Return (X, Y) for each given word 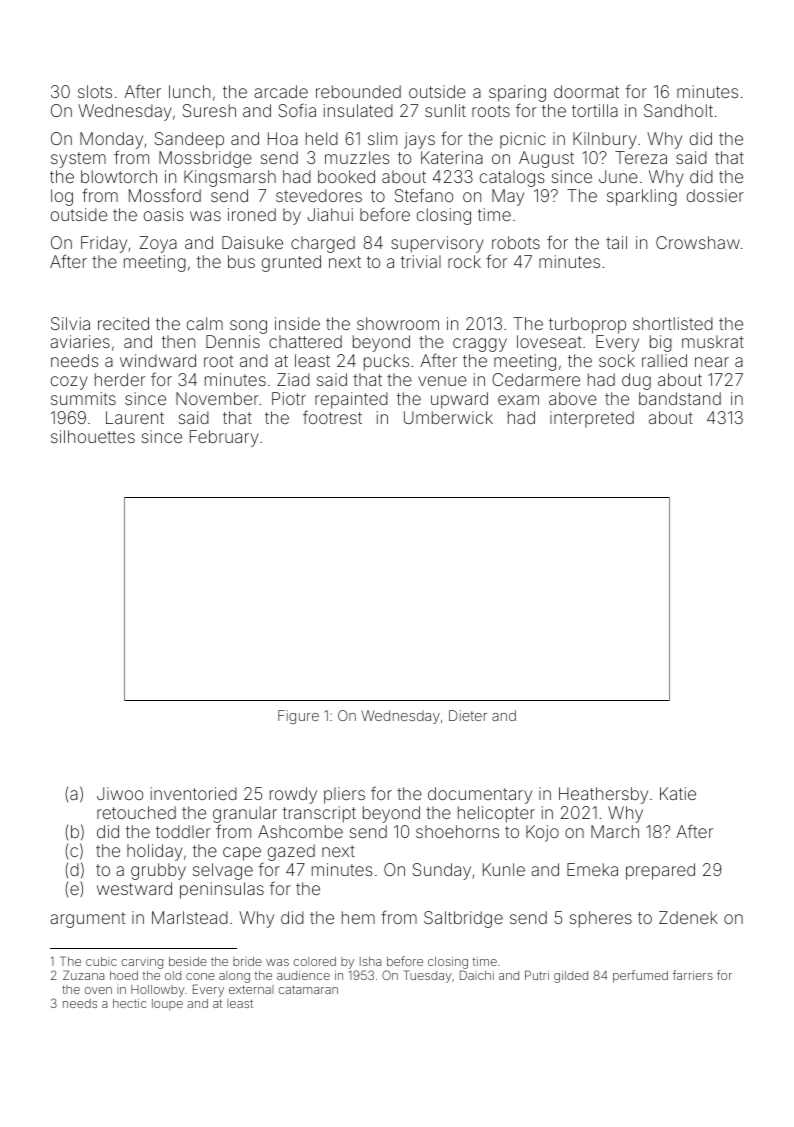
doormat (586, 91)
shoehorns (457, 831)
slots (95, 91)
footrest (332, 417)
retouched (136, 812)
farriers (693, 975)
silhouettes (93, 436)
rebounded (358, 91)
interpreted (592, 419)
